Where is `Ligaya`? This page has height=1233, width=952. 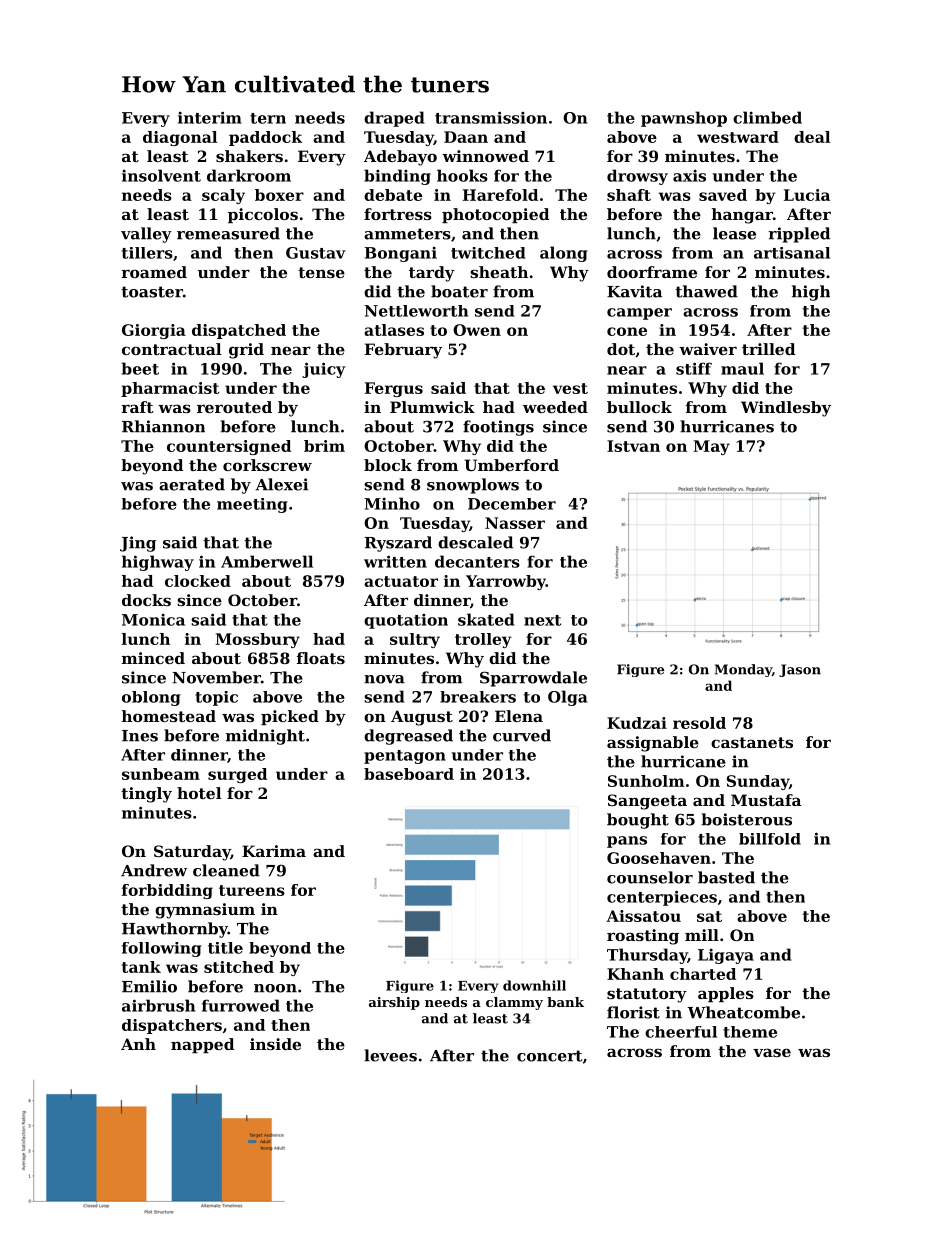
Ligaya is located at coordinates (726, 956).
